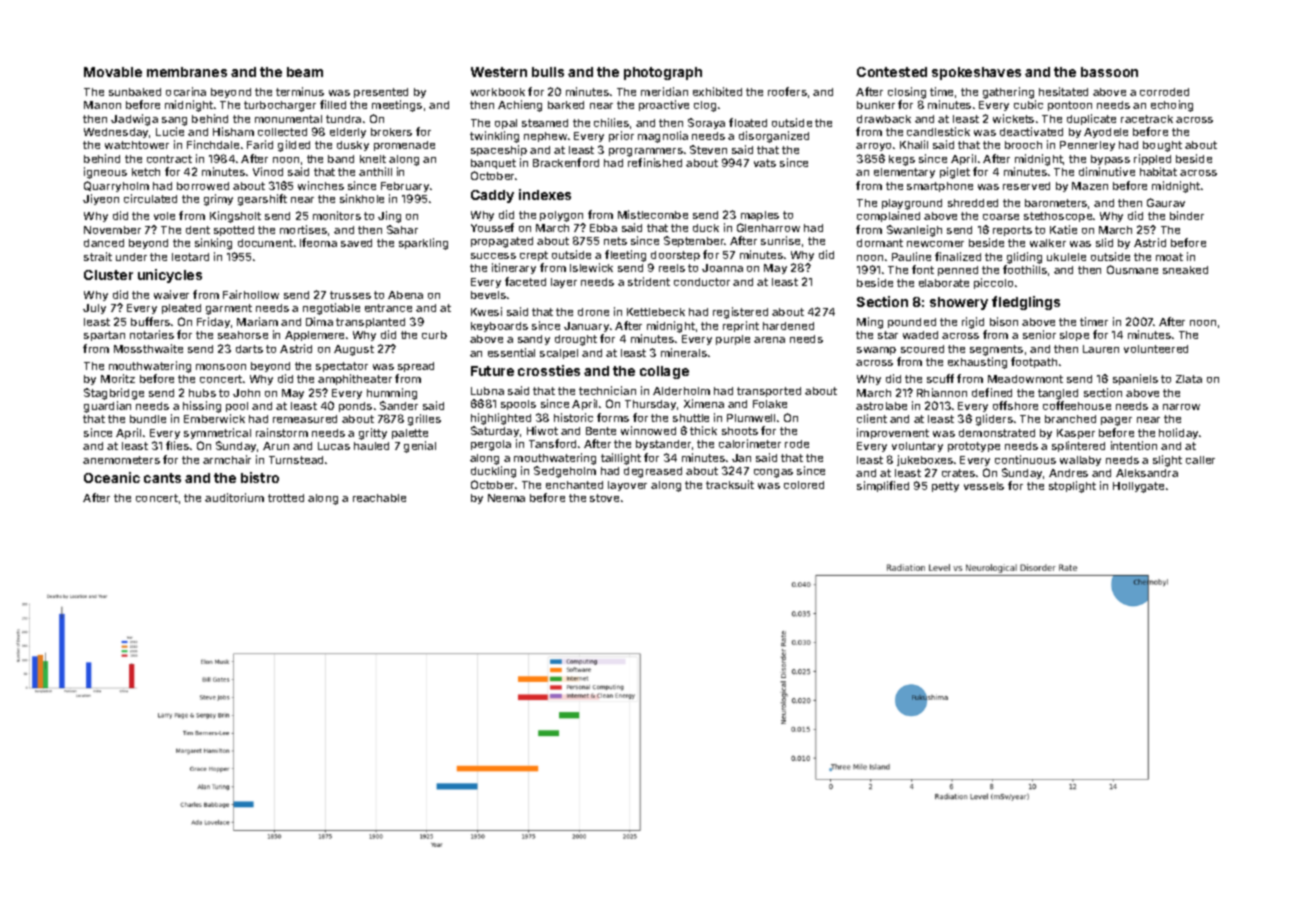  What do you see at coordinates (1063, 91) in the screenshot?
I see `hesitated` at bounding box center [1063, 91].
